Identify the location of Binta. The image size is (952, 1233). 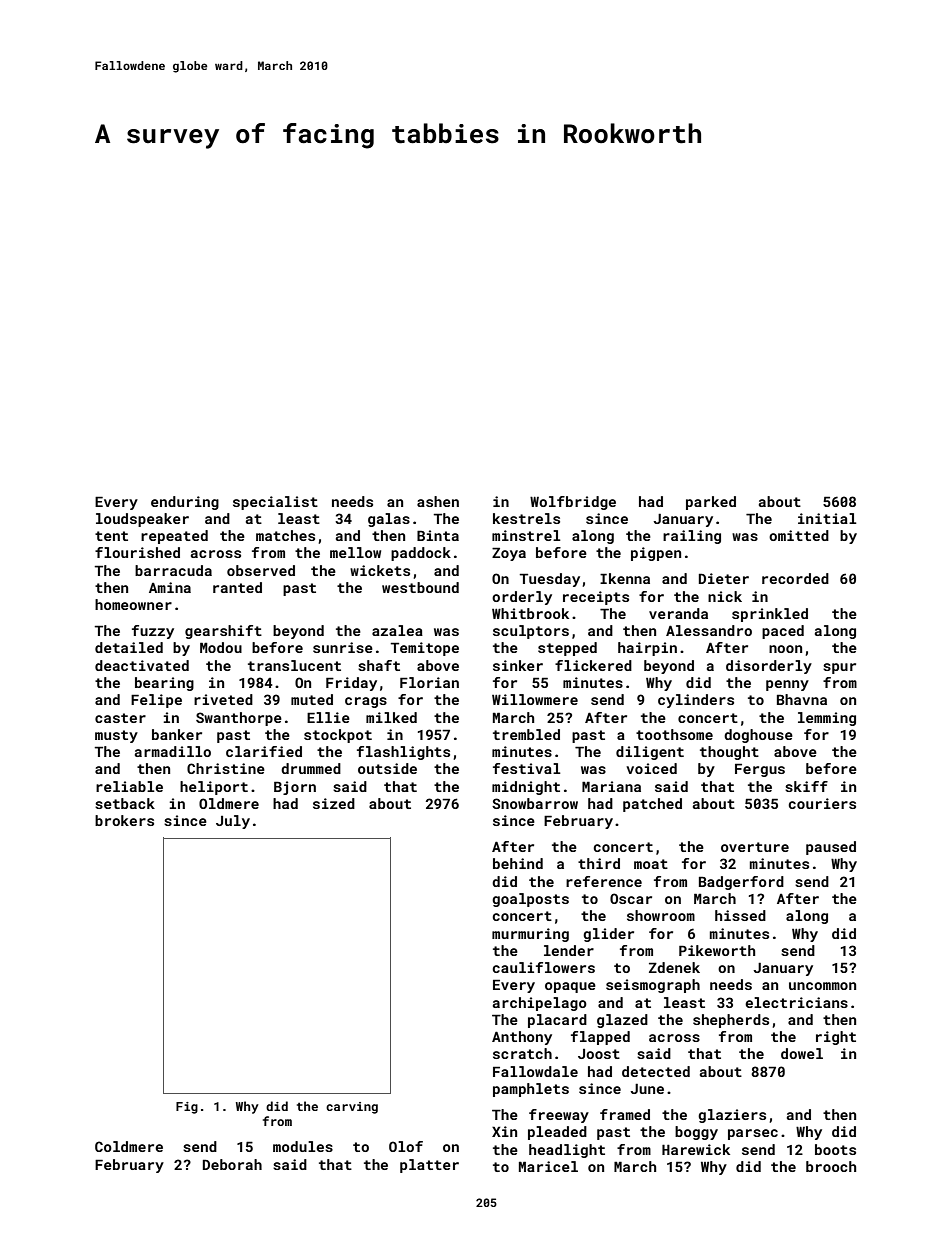
(438, 535).
